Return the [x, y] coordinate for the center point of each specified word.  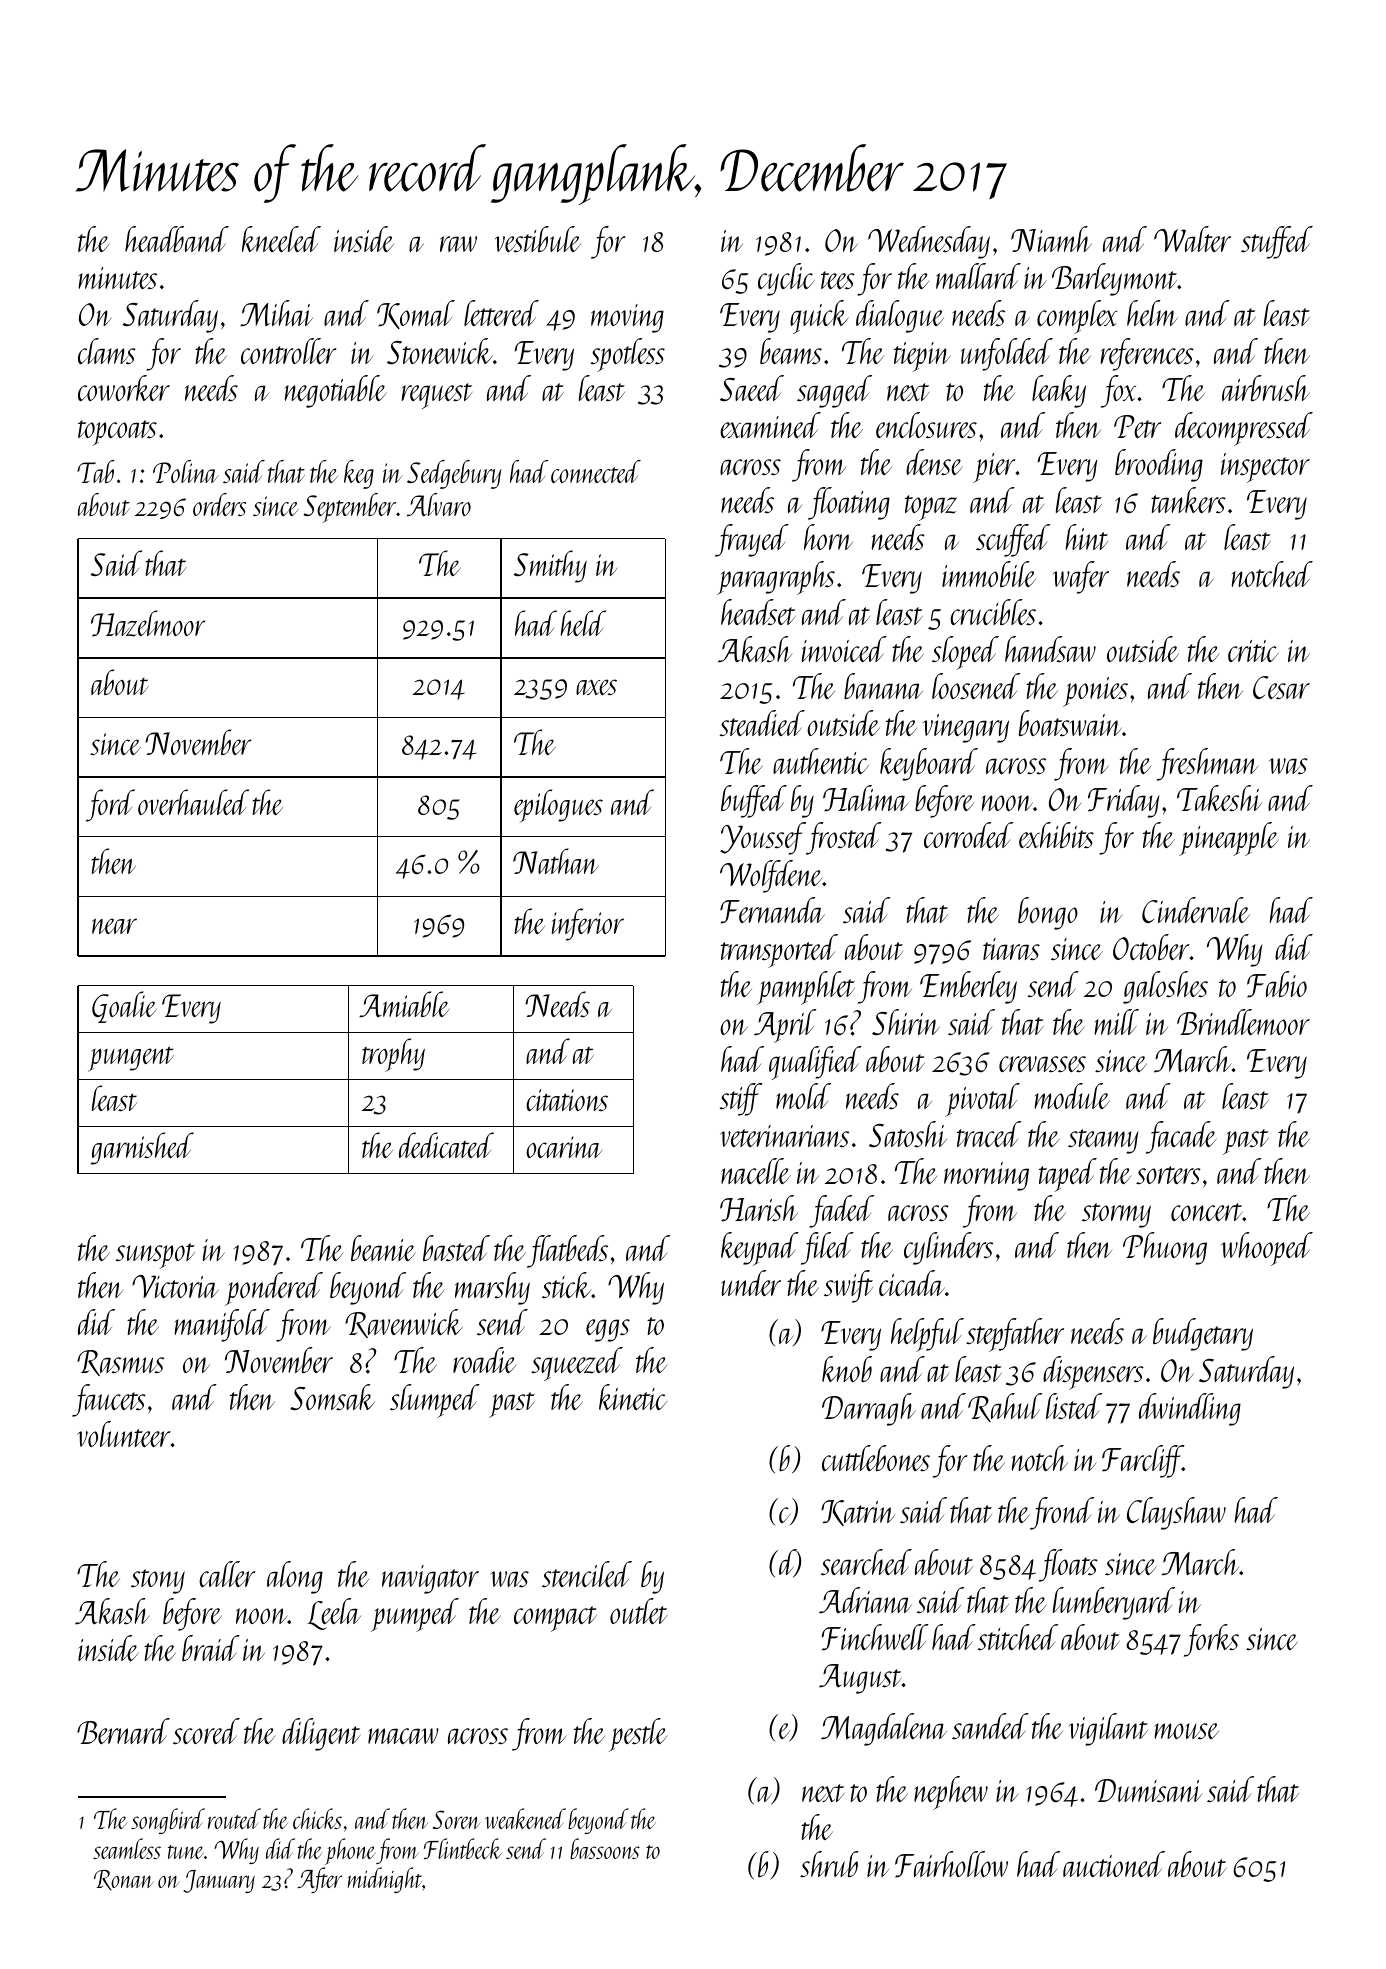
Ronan [124, 1880]
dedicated [446, 1145]
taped [1068, 1175]
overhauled [193, 802]
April [785, 1026]
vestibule [538, 239]
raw [458, 244]
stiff [741, 1099]
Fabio [1277, 984]
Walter [1192, 239]
